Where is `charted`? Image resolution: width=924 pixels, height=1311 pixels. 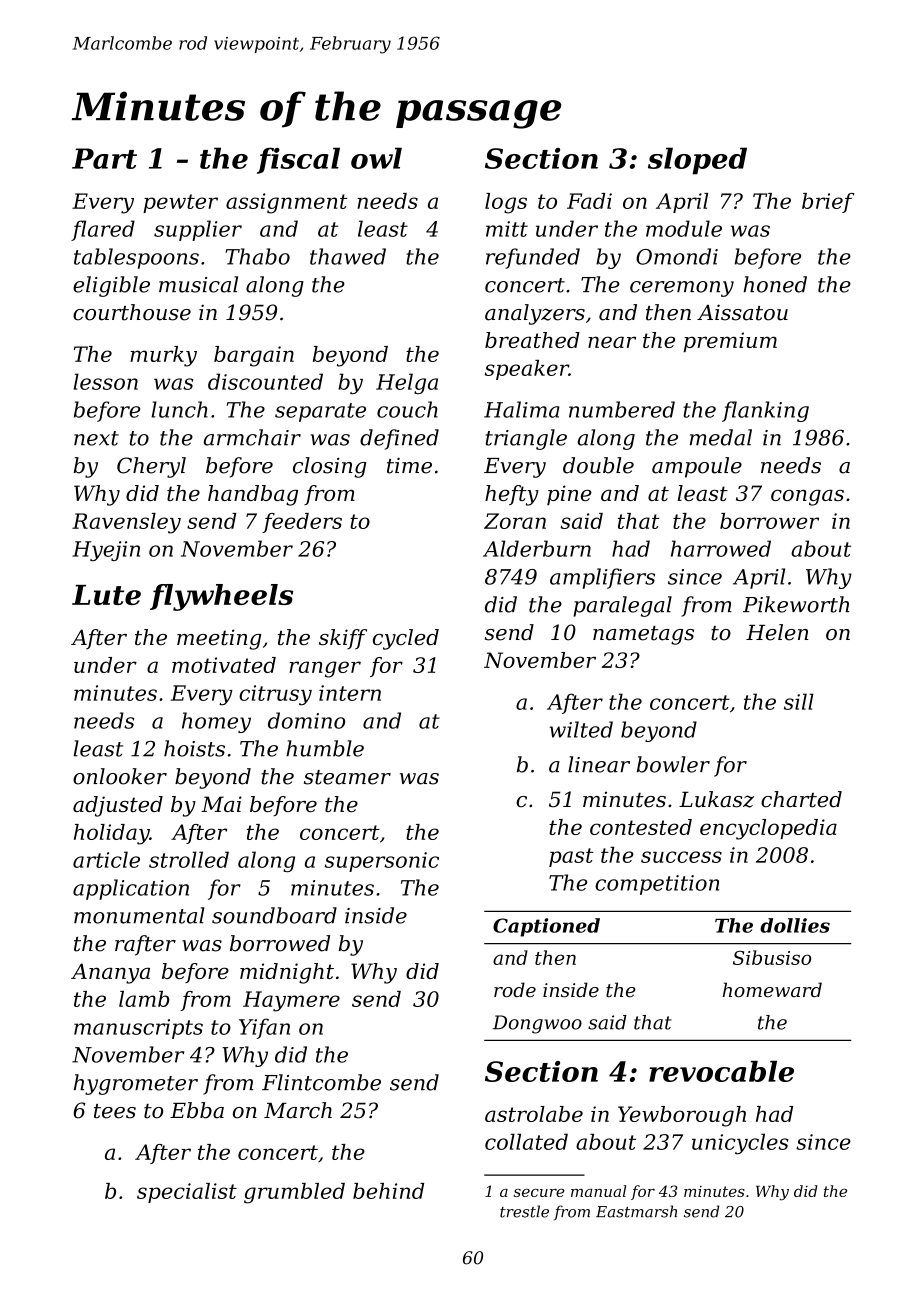 charted is located at coordinates (801, 799).
